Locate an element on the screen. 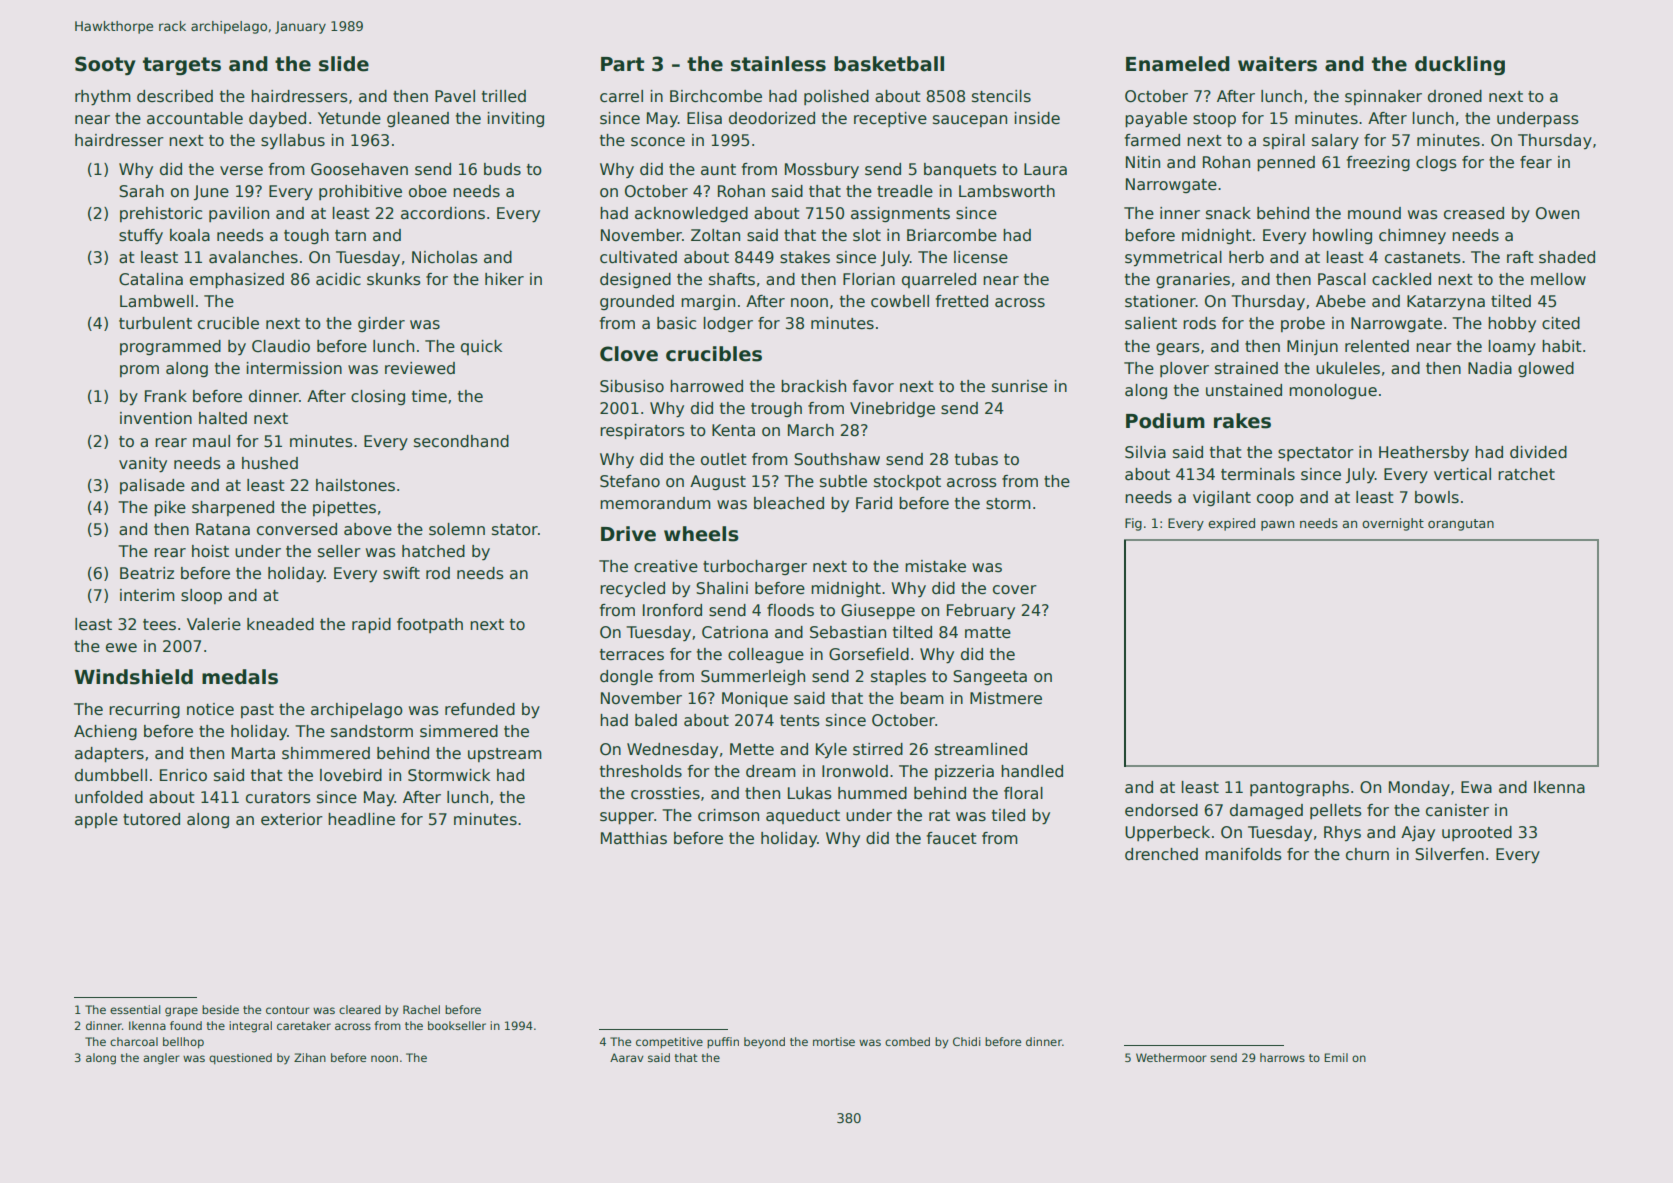 The width and height of the screenshot is (1673, 1183). shafts is located at coordinates (732, 279).
